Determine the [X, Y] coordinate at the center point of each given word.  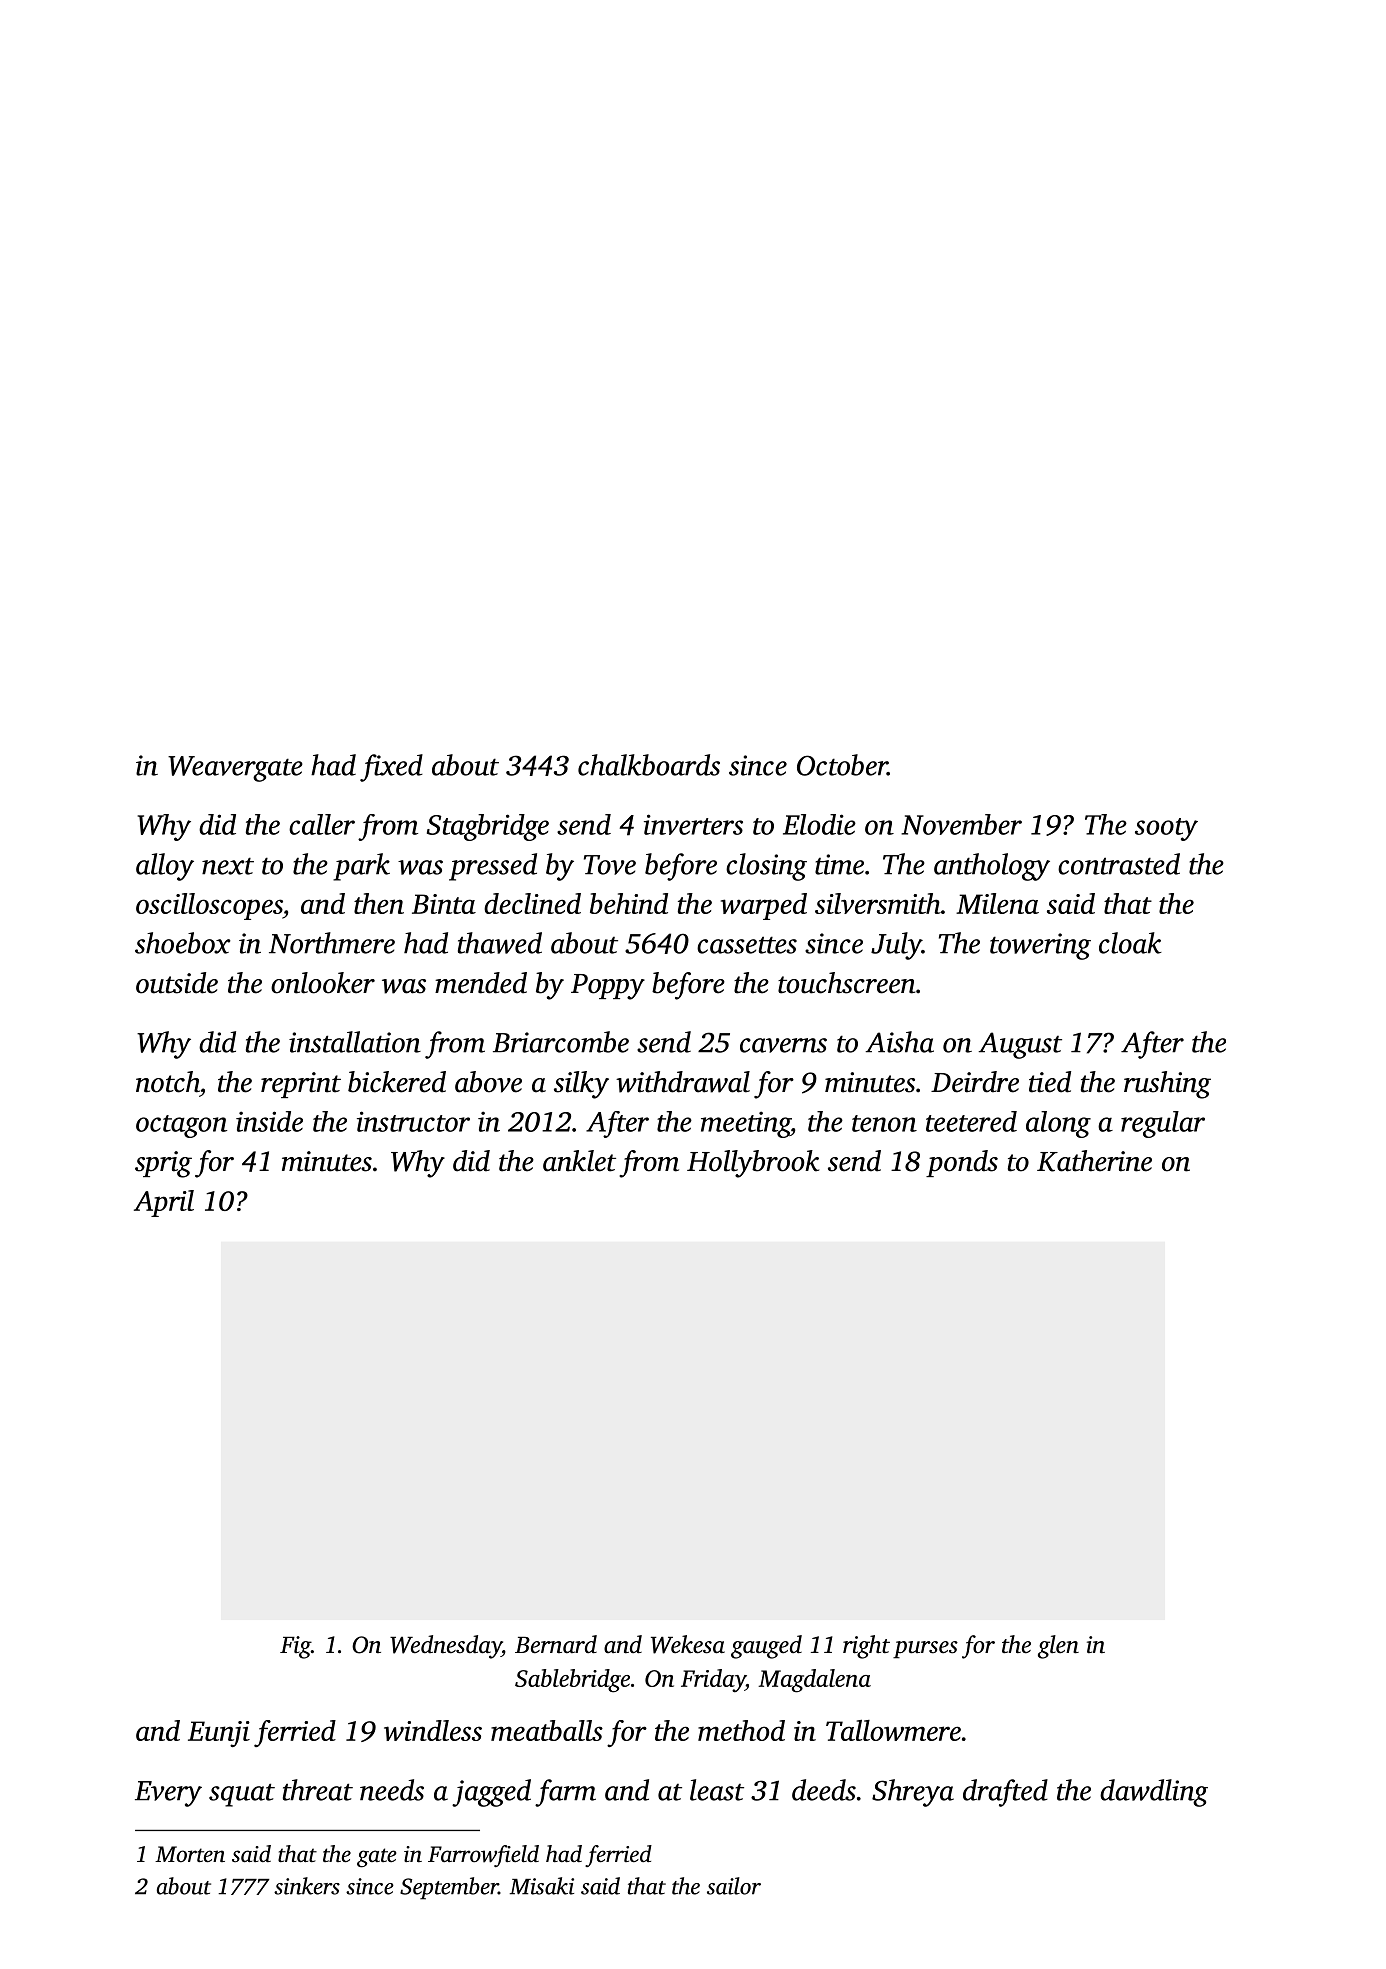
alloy [165, 867]
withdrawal [683, 1082]
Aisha [899, 1042]
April [164, 1203]
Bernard [556, 1644]
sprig [163, 1164]
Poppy [608, 987]
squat [242, 1795]
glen [1058, 1647]
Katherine [1094, 1161]
